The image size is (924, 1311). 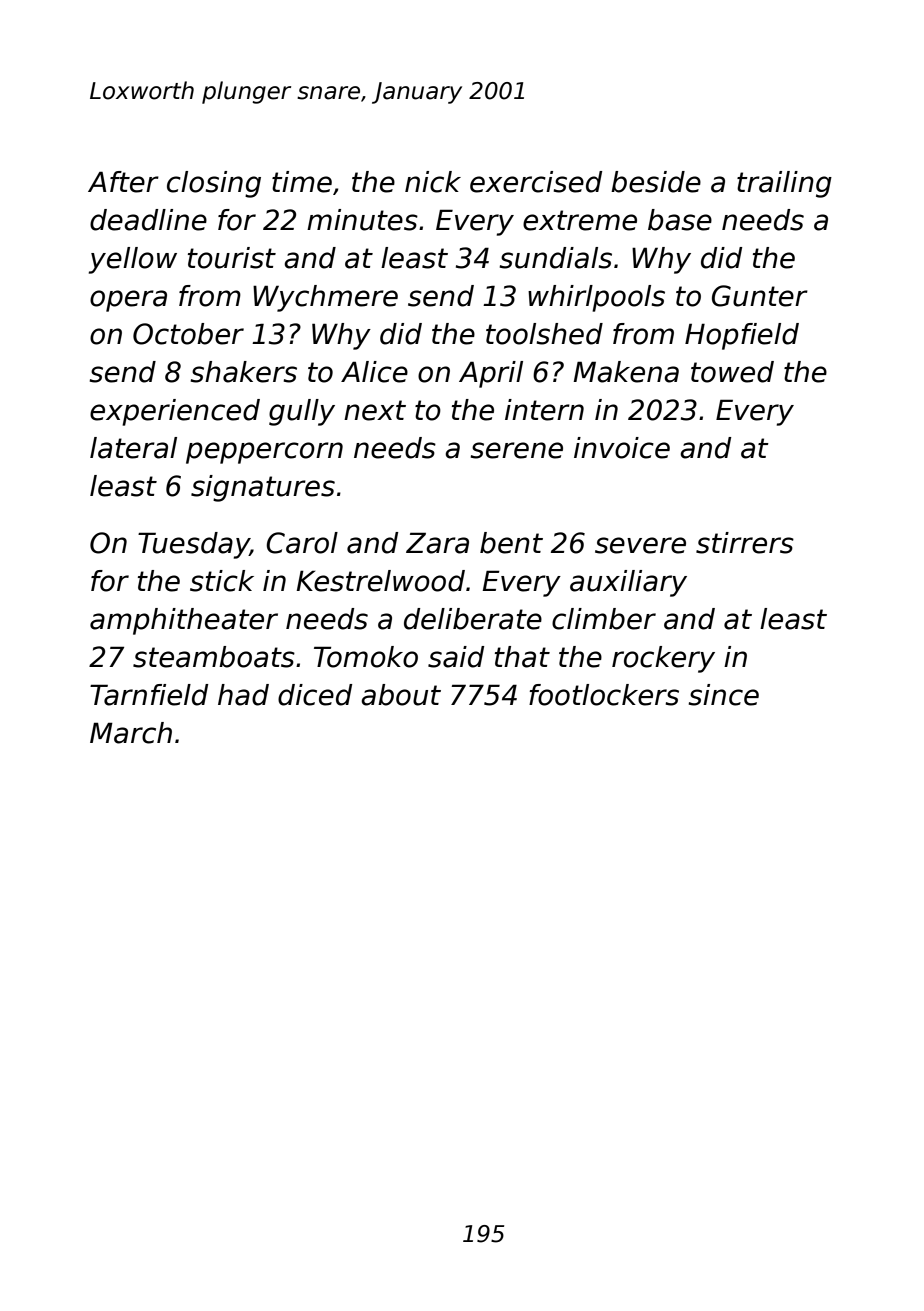 I want to click on experienced, so click(x=175, y=412).
